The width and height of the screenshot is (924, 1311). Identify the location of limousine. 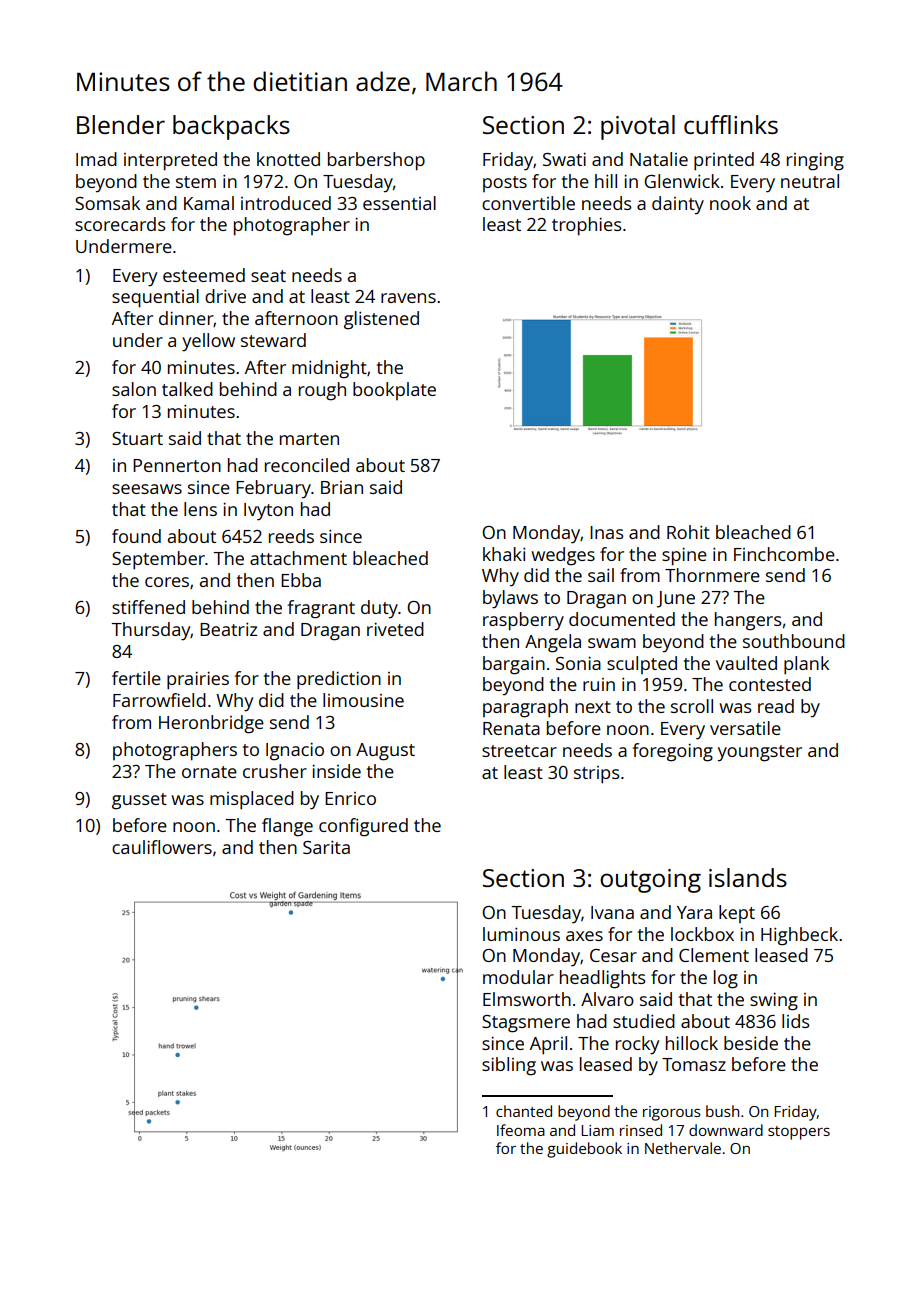
(363, 700).
